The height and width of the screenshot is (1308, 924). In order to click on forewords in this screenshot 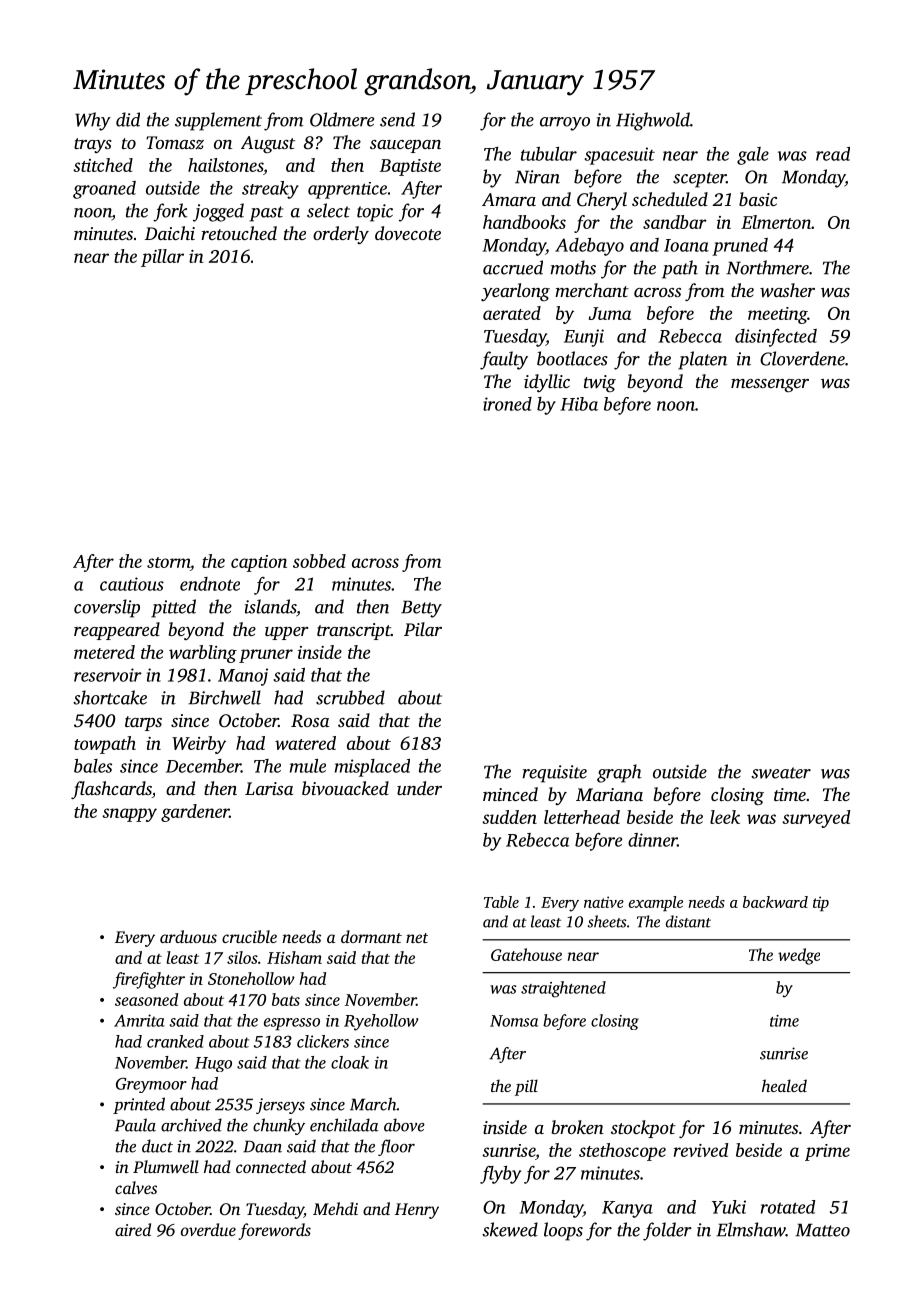, I will do `click(275, 1231)`.
